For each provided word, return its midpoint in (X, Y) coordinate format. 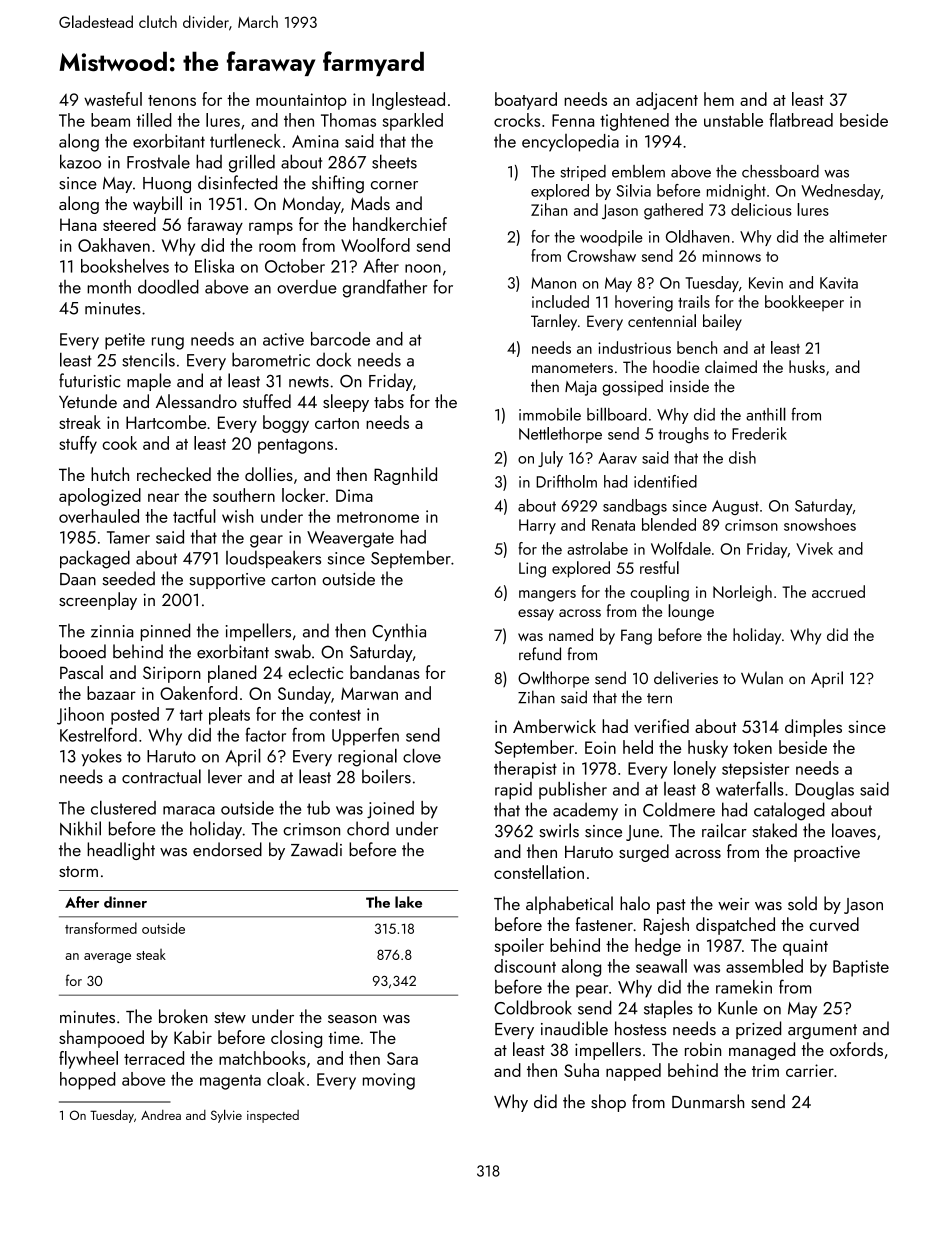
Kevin (766, 283)
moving (389, 1081)
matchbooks (262, 1058)
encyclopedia (570, 143)
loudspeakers (273, 559)
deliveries (686, 678)
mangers (547, 596)
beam (110, 120)
